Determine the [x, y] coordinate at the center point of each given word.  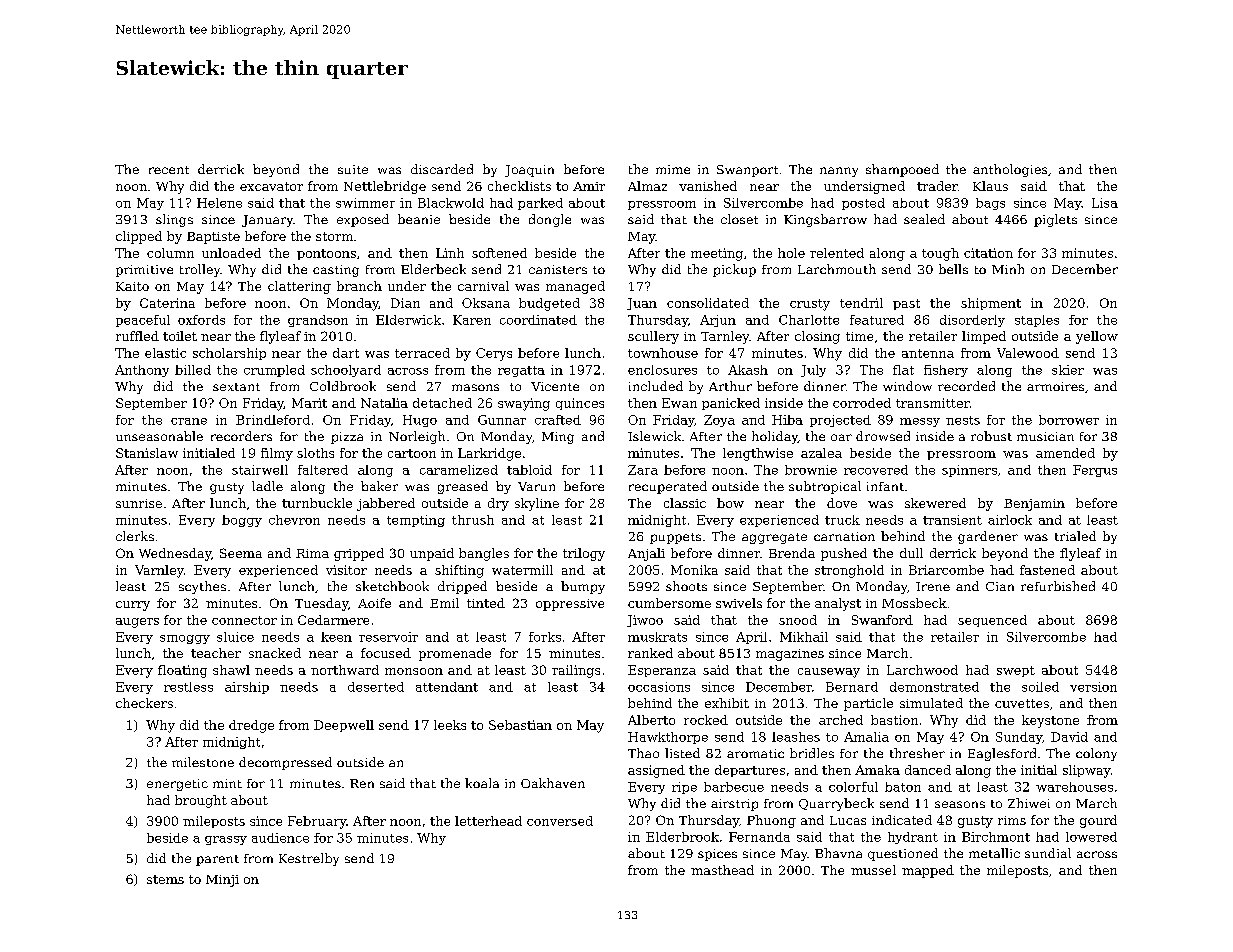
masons [475, 387]
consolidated [708, 303]
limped [984, 337]
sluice [235, 637]
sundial [1048, 853]
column [170, 253]
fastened [1047, 570]
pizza [347, 438]
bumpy [583, 587]
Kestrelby [309, 859]
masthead [722, 870]
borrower [1069, 420]
